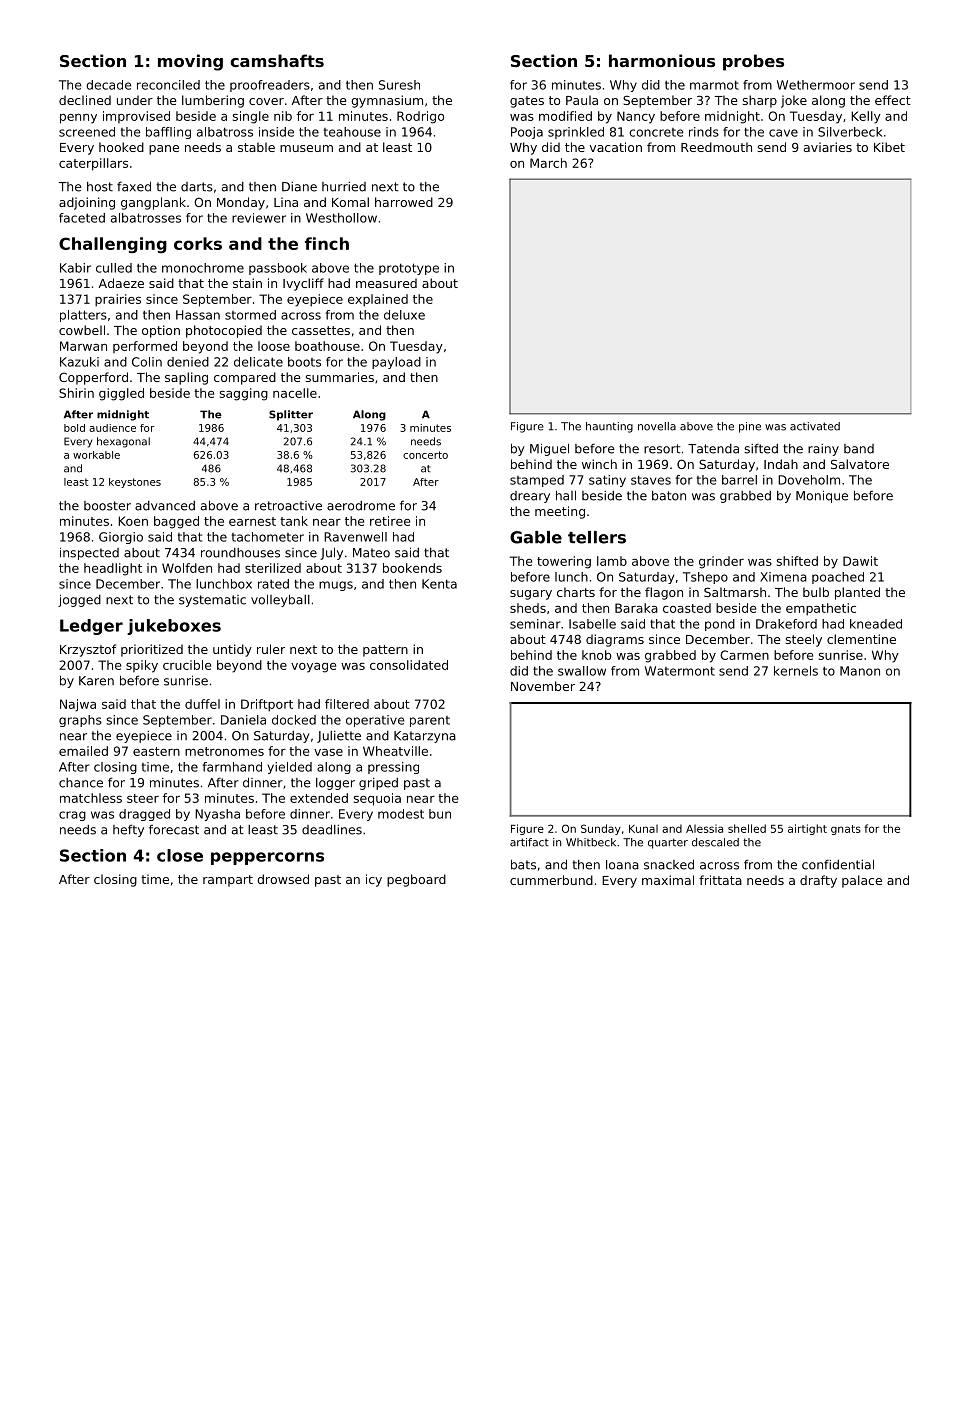 The image size is (970, 1404). I want to click on audience, so click(112, 428).
